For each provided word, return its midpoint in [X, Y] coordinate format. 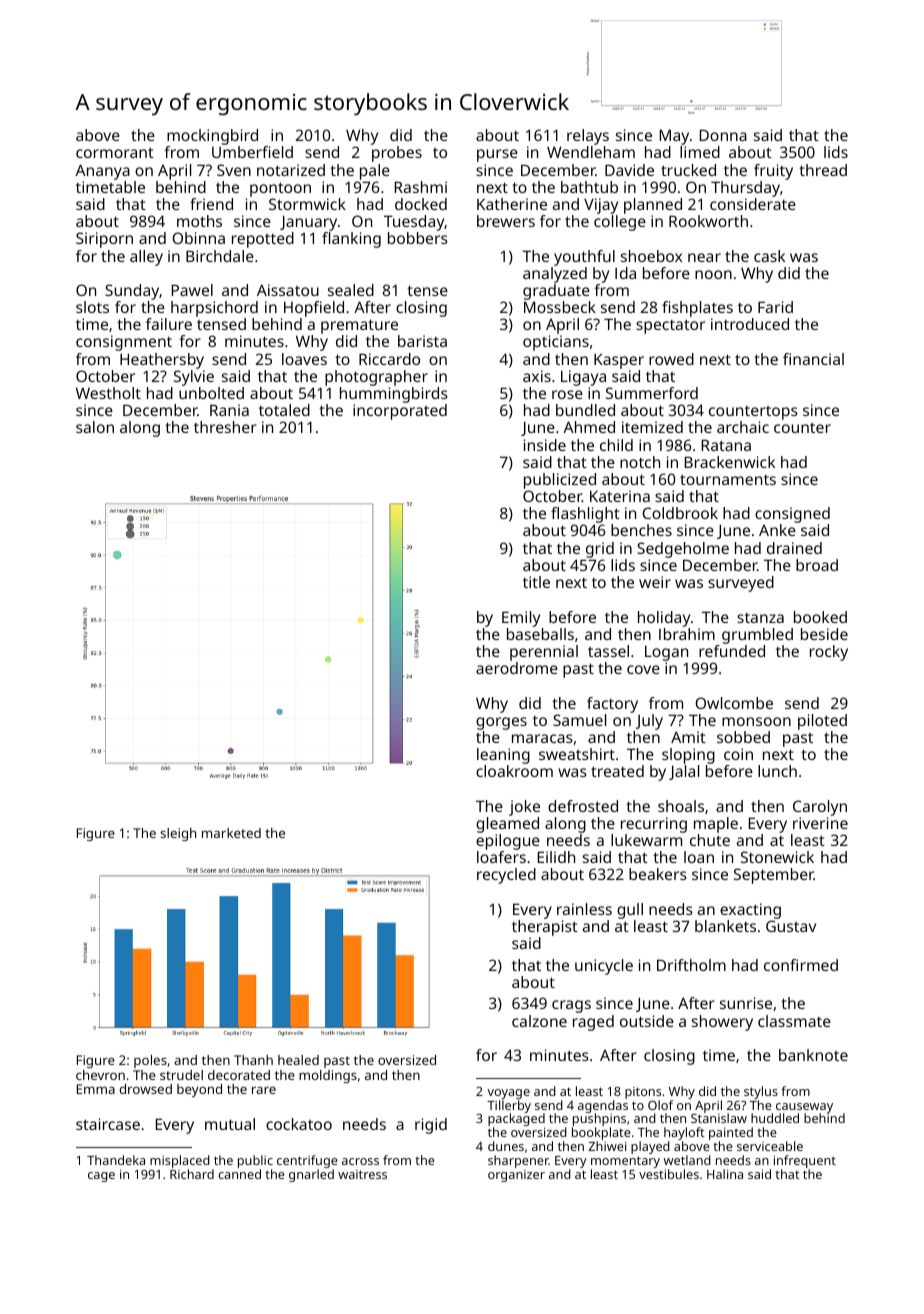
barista [422, 341]
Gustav [791, 926]
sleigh [178, 834]
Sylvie [194, 378]
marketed [231, 833]
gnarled [311, 1175]
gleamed [507, 825]
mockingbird [212, 137]
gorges [501, 723]
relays [588, 137]
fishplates [697, 309]
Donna [723, 135]
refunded [732, 651]
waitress [362, 1174]
